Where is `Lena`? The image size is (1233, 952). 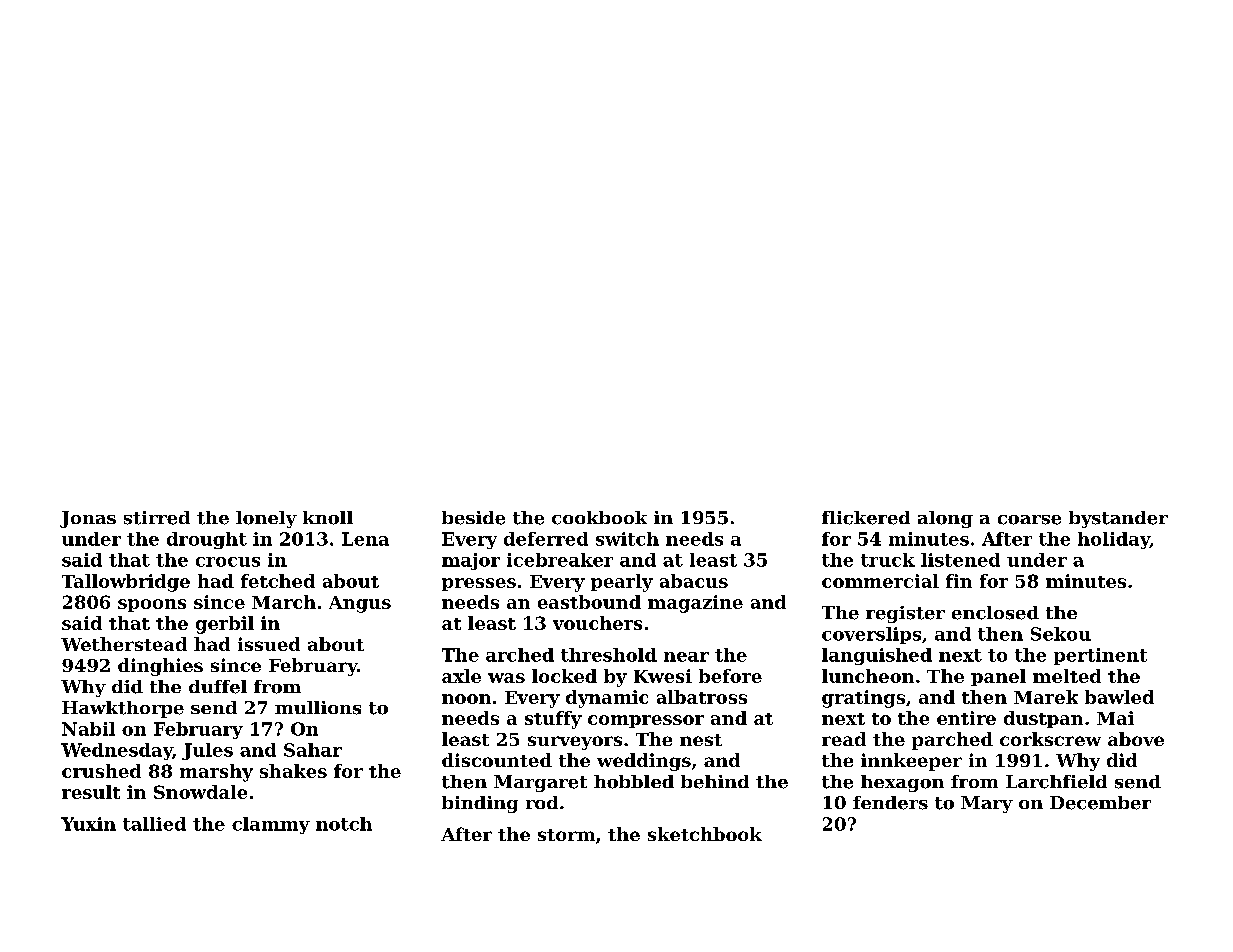 Lena is located at coordinates (365, 539).
